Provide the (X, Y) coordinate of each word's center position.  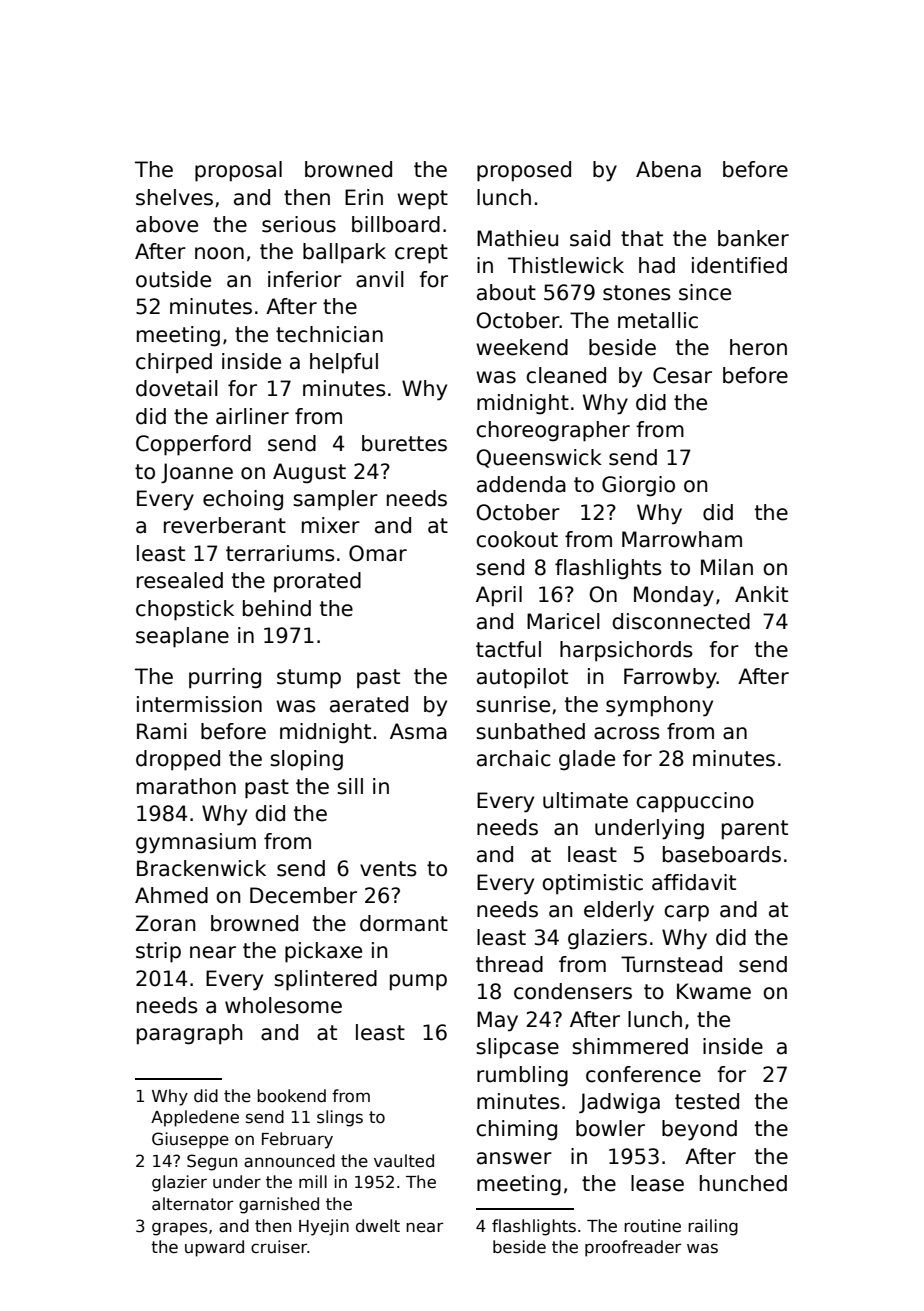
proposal (238, 171)
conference (643, 1074)
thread (509, 964)
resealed (180, 580)
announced (289, 1161)
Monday (674, 596)
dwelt (378, 1226)
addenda (521, 484)
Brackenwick (201, 868)
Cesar (682, 375)
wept (422, 200)
